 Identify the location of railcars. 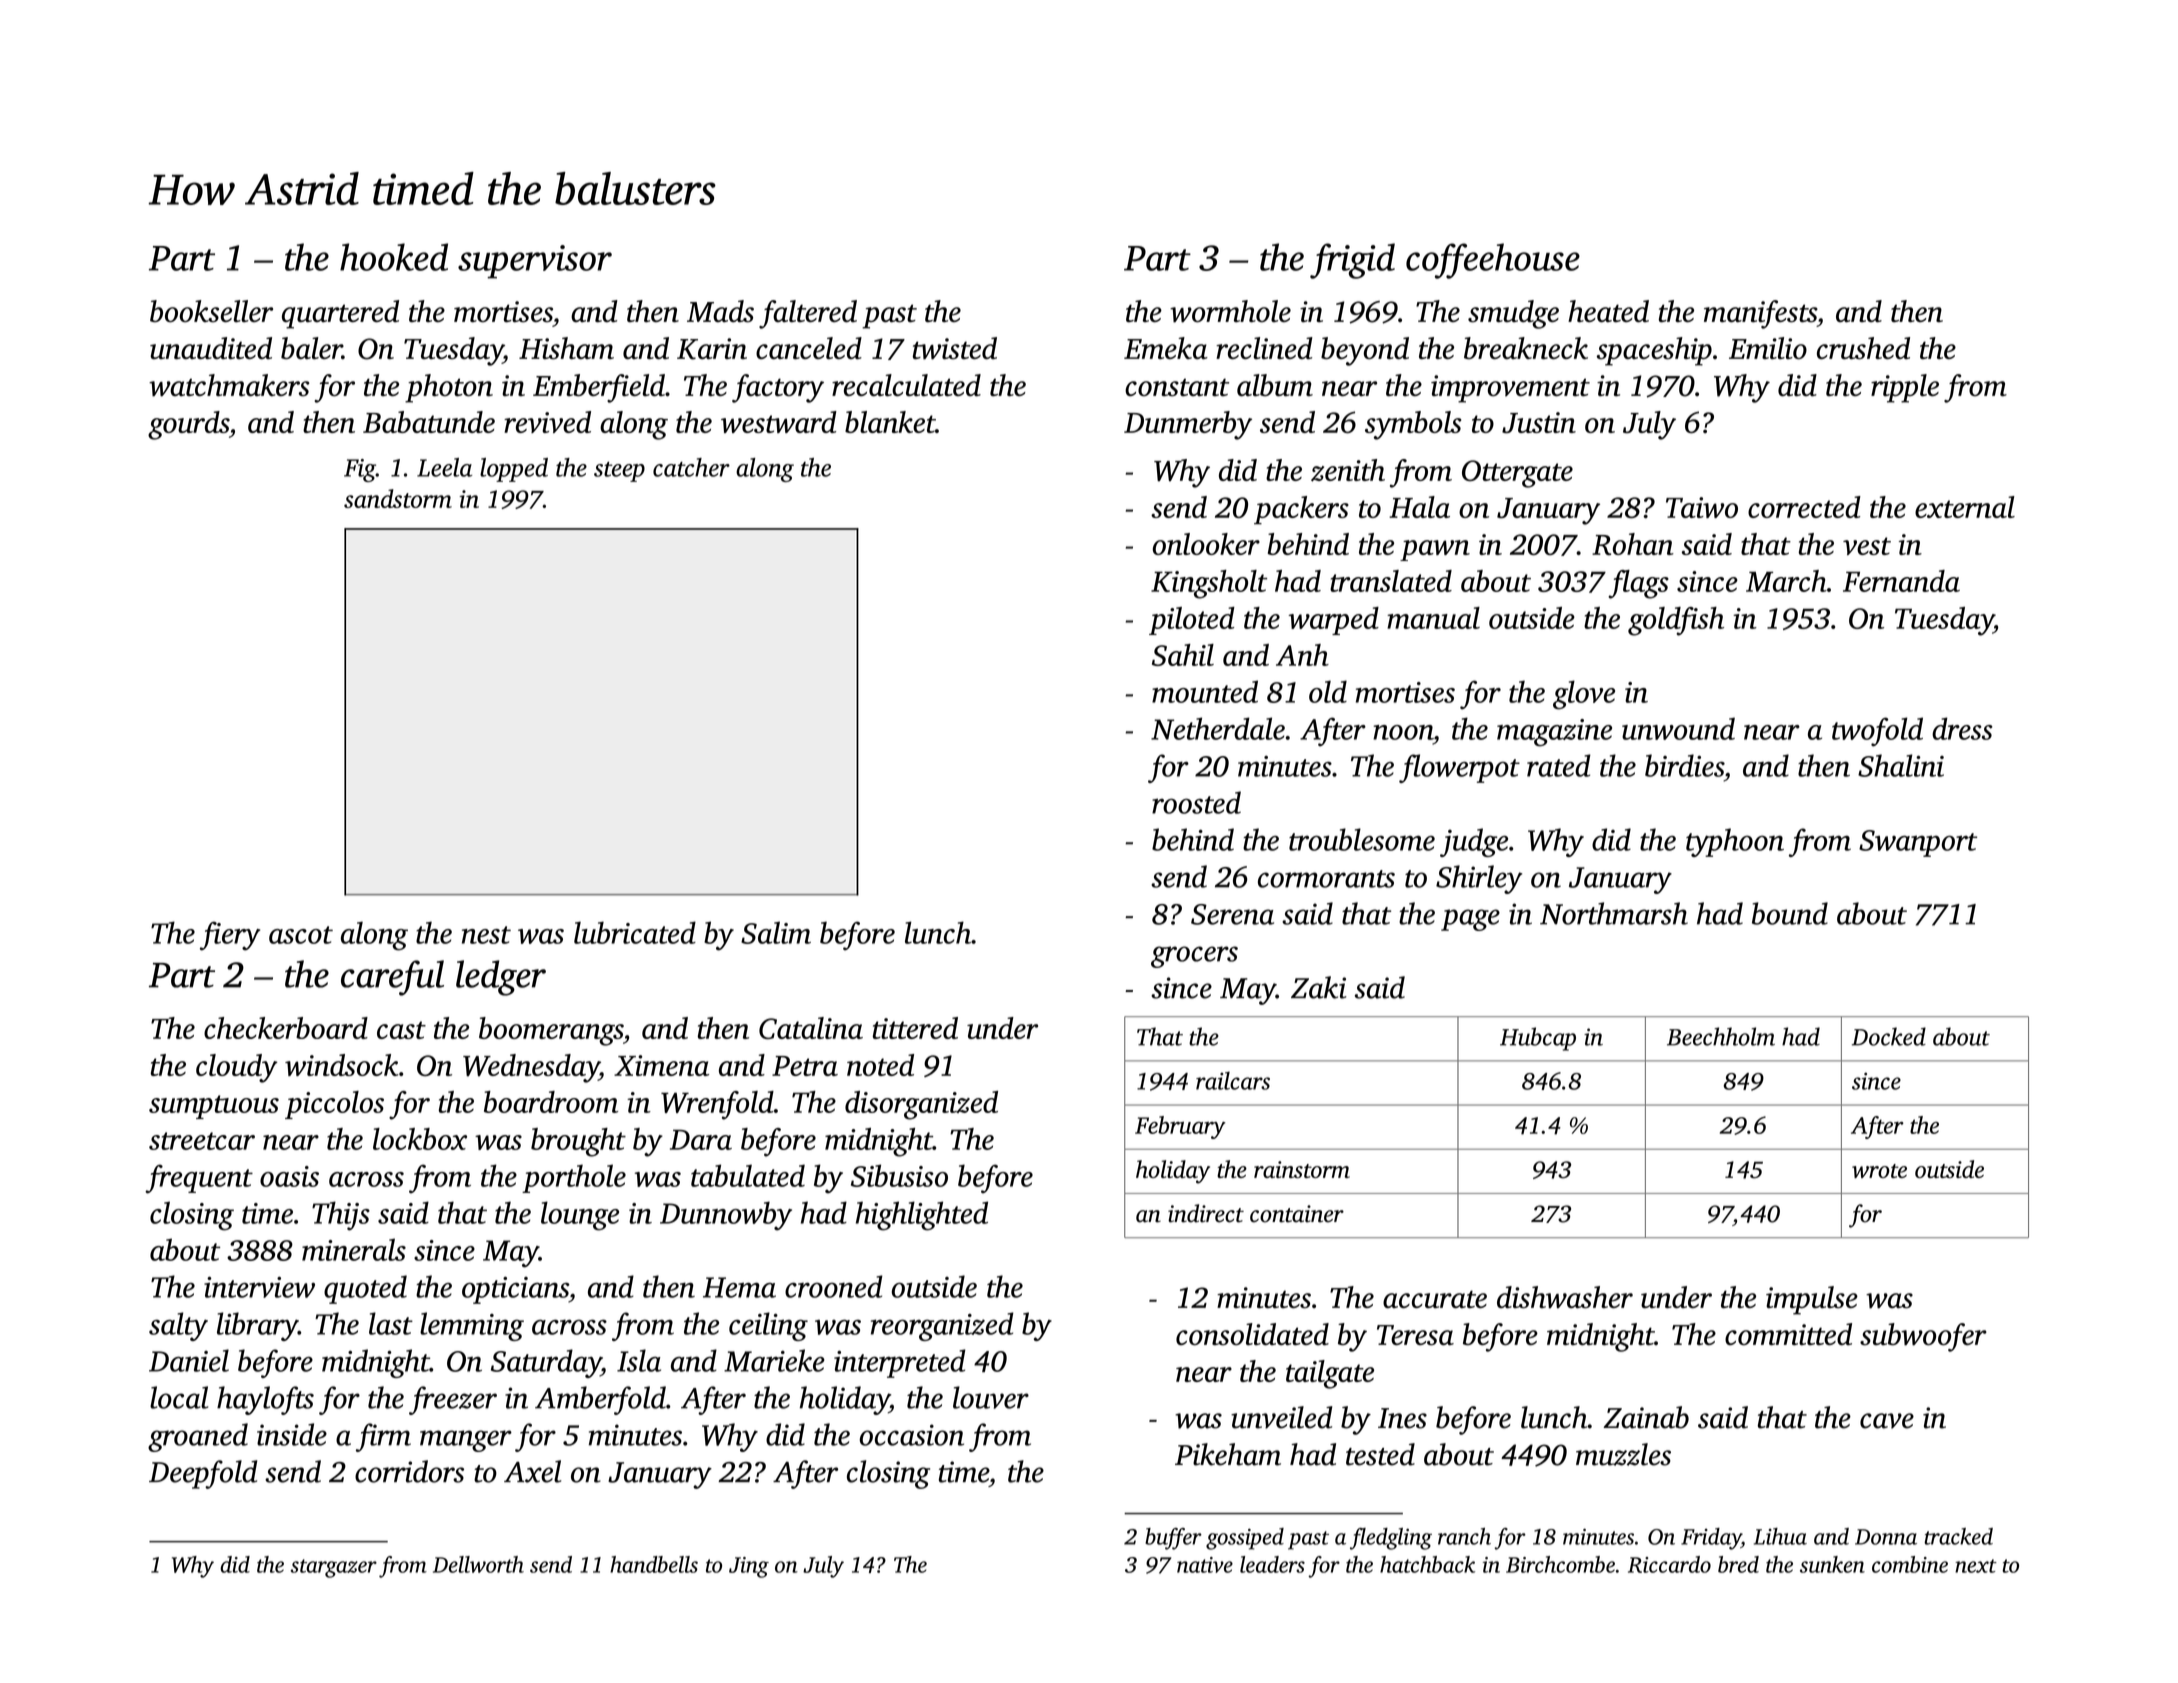
(1233, 1080).
